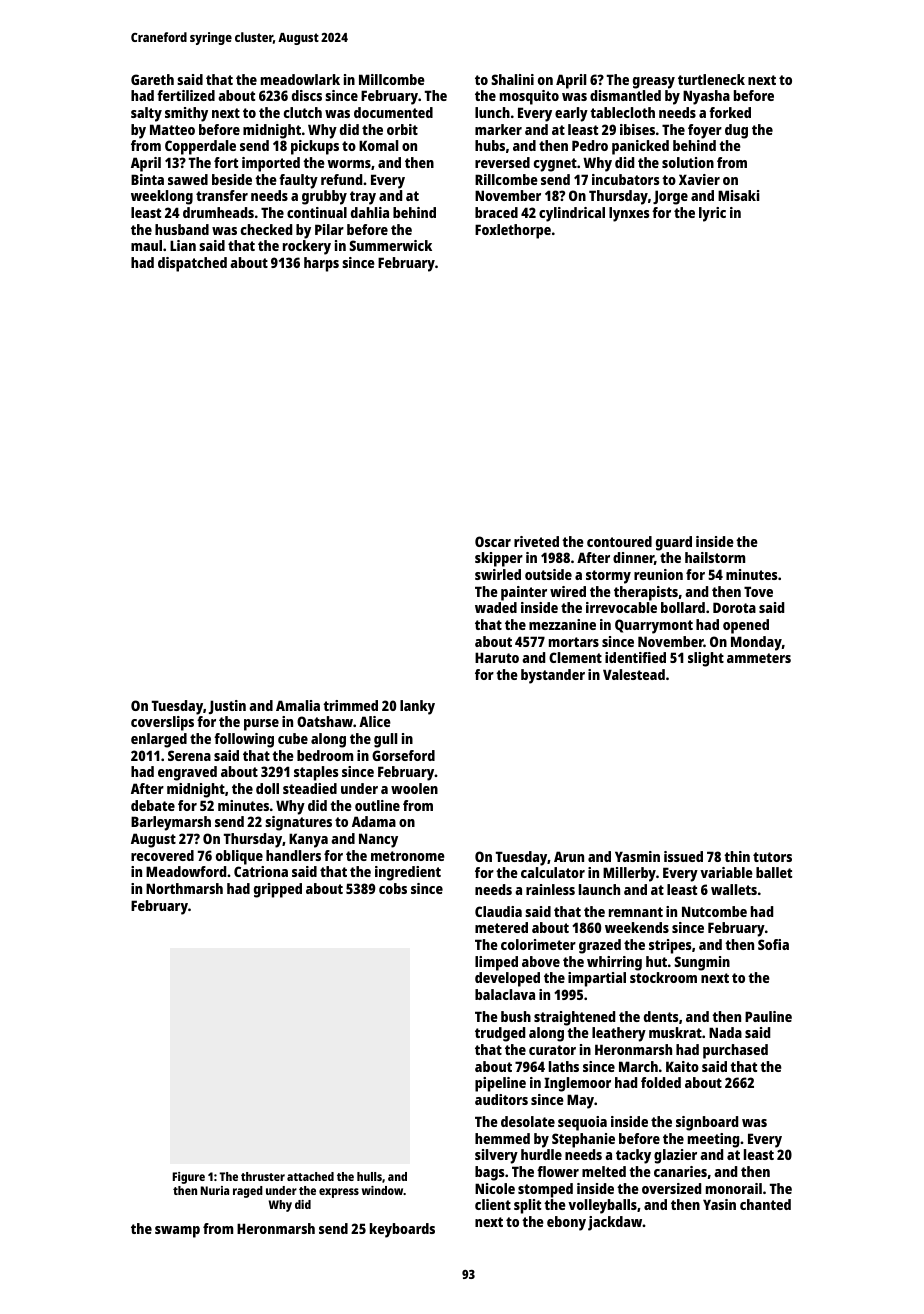 The height and width of the screenshot is (1314, 924). Describe the element at coordinates (739, 195) in the screenshot. I see `Misaki` at that location.
